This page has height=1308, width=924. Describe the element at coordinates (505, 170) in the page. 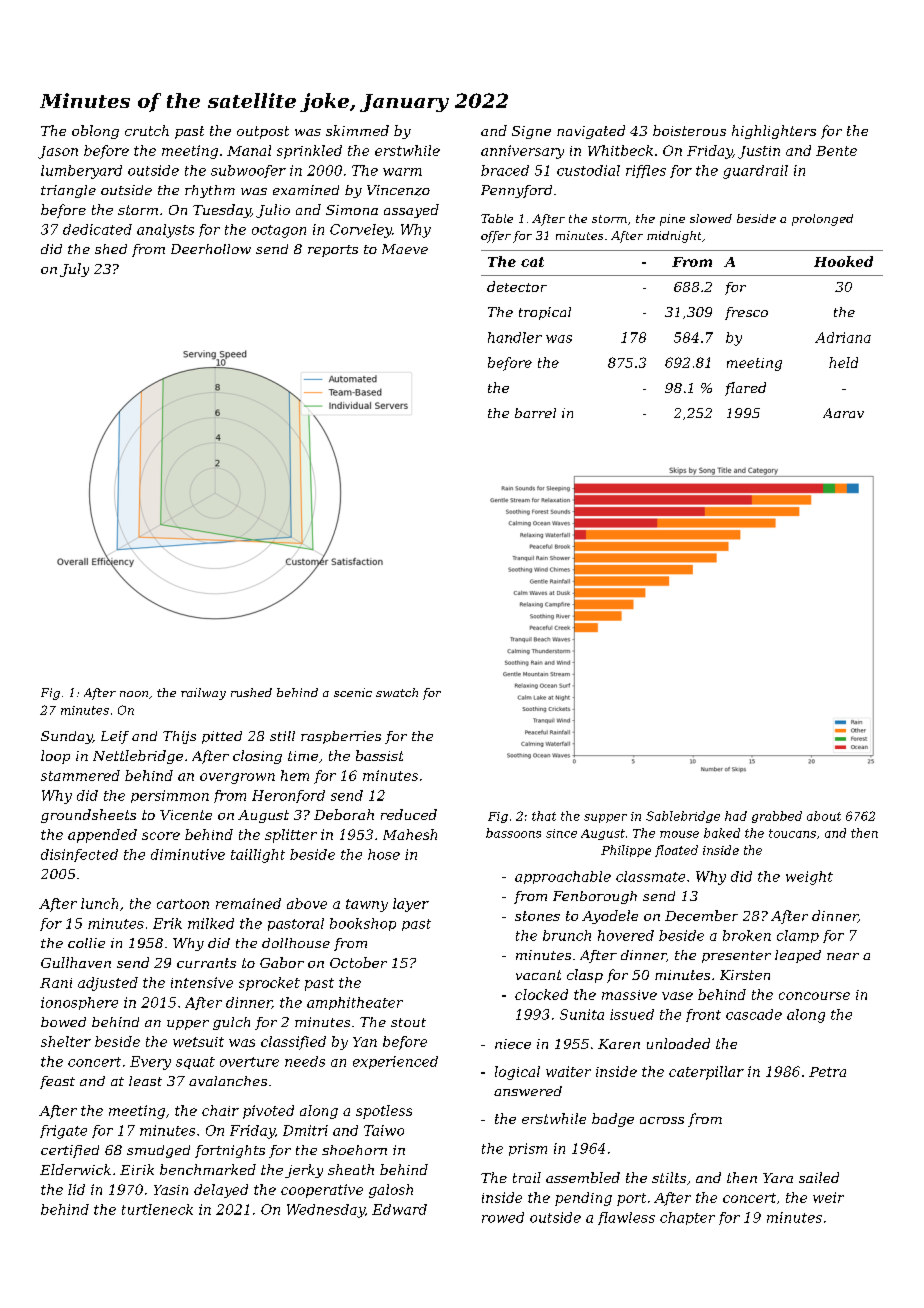

I see `braced` at that location.
